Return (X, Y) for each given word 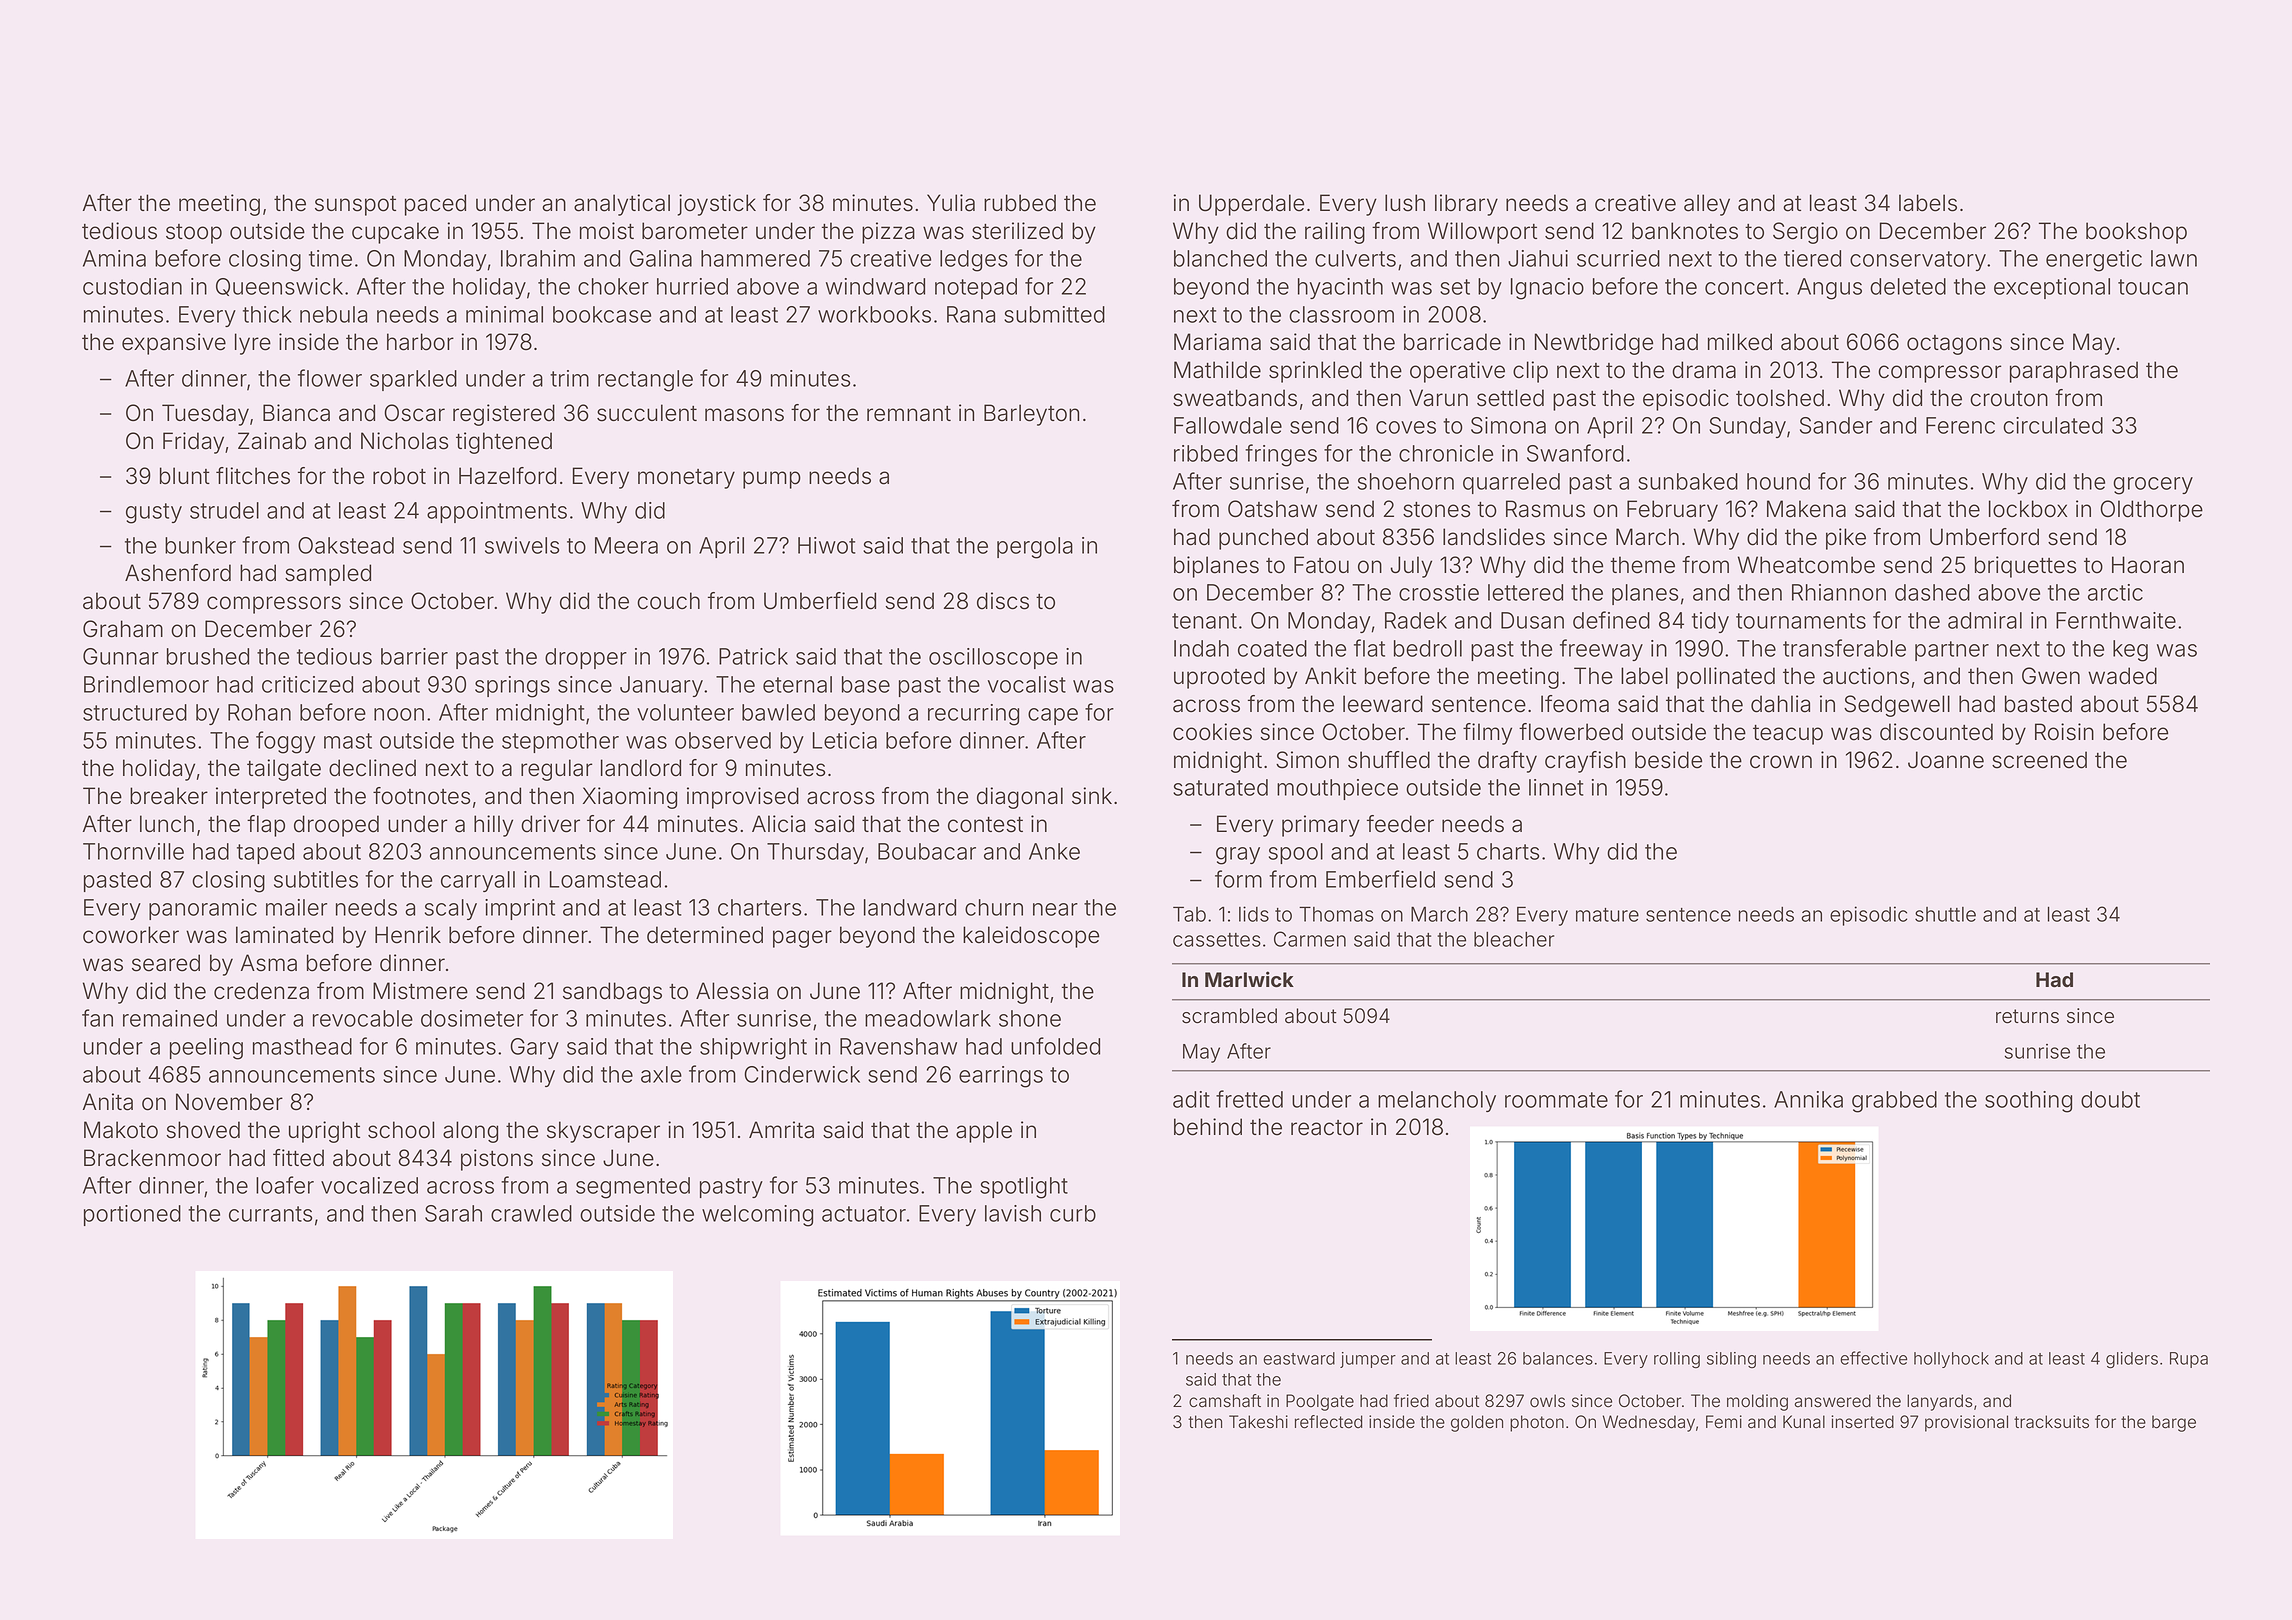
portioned (132, 1215)
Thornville (133, 851)
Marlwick (1249, 979)
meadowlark (928, 1018)
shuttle (1945, 914)
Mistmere (420, 991)
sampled (328, 575)
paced (435, 205)
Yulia (951, 203)
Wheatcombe (1806, 565)
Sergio (1805, 233)
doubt (2110, 1099)
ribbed (1206, 453)
